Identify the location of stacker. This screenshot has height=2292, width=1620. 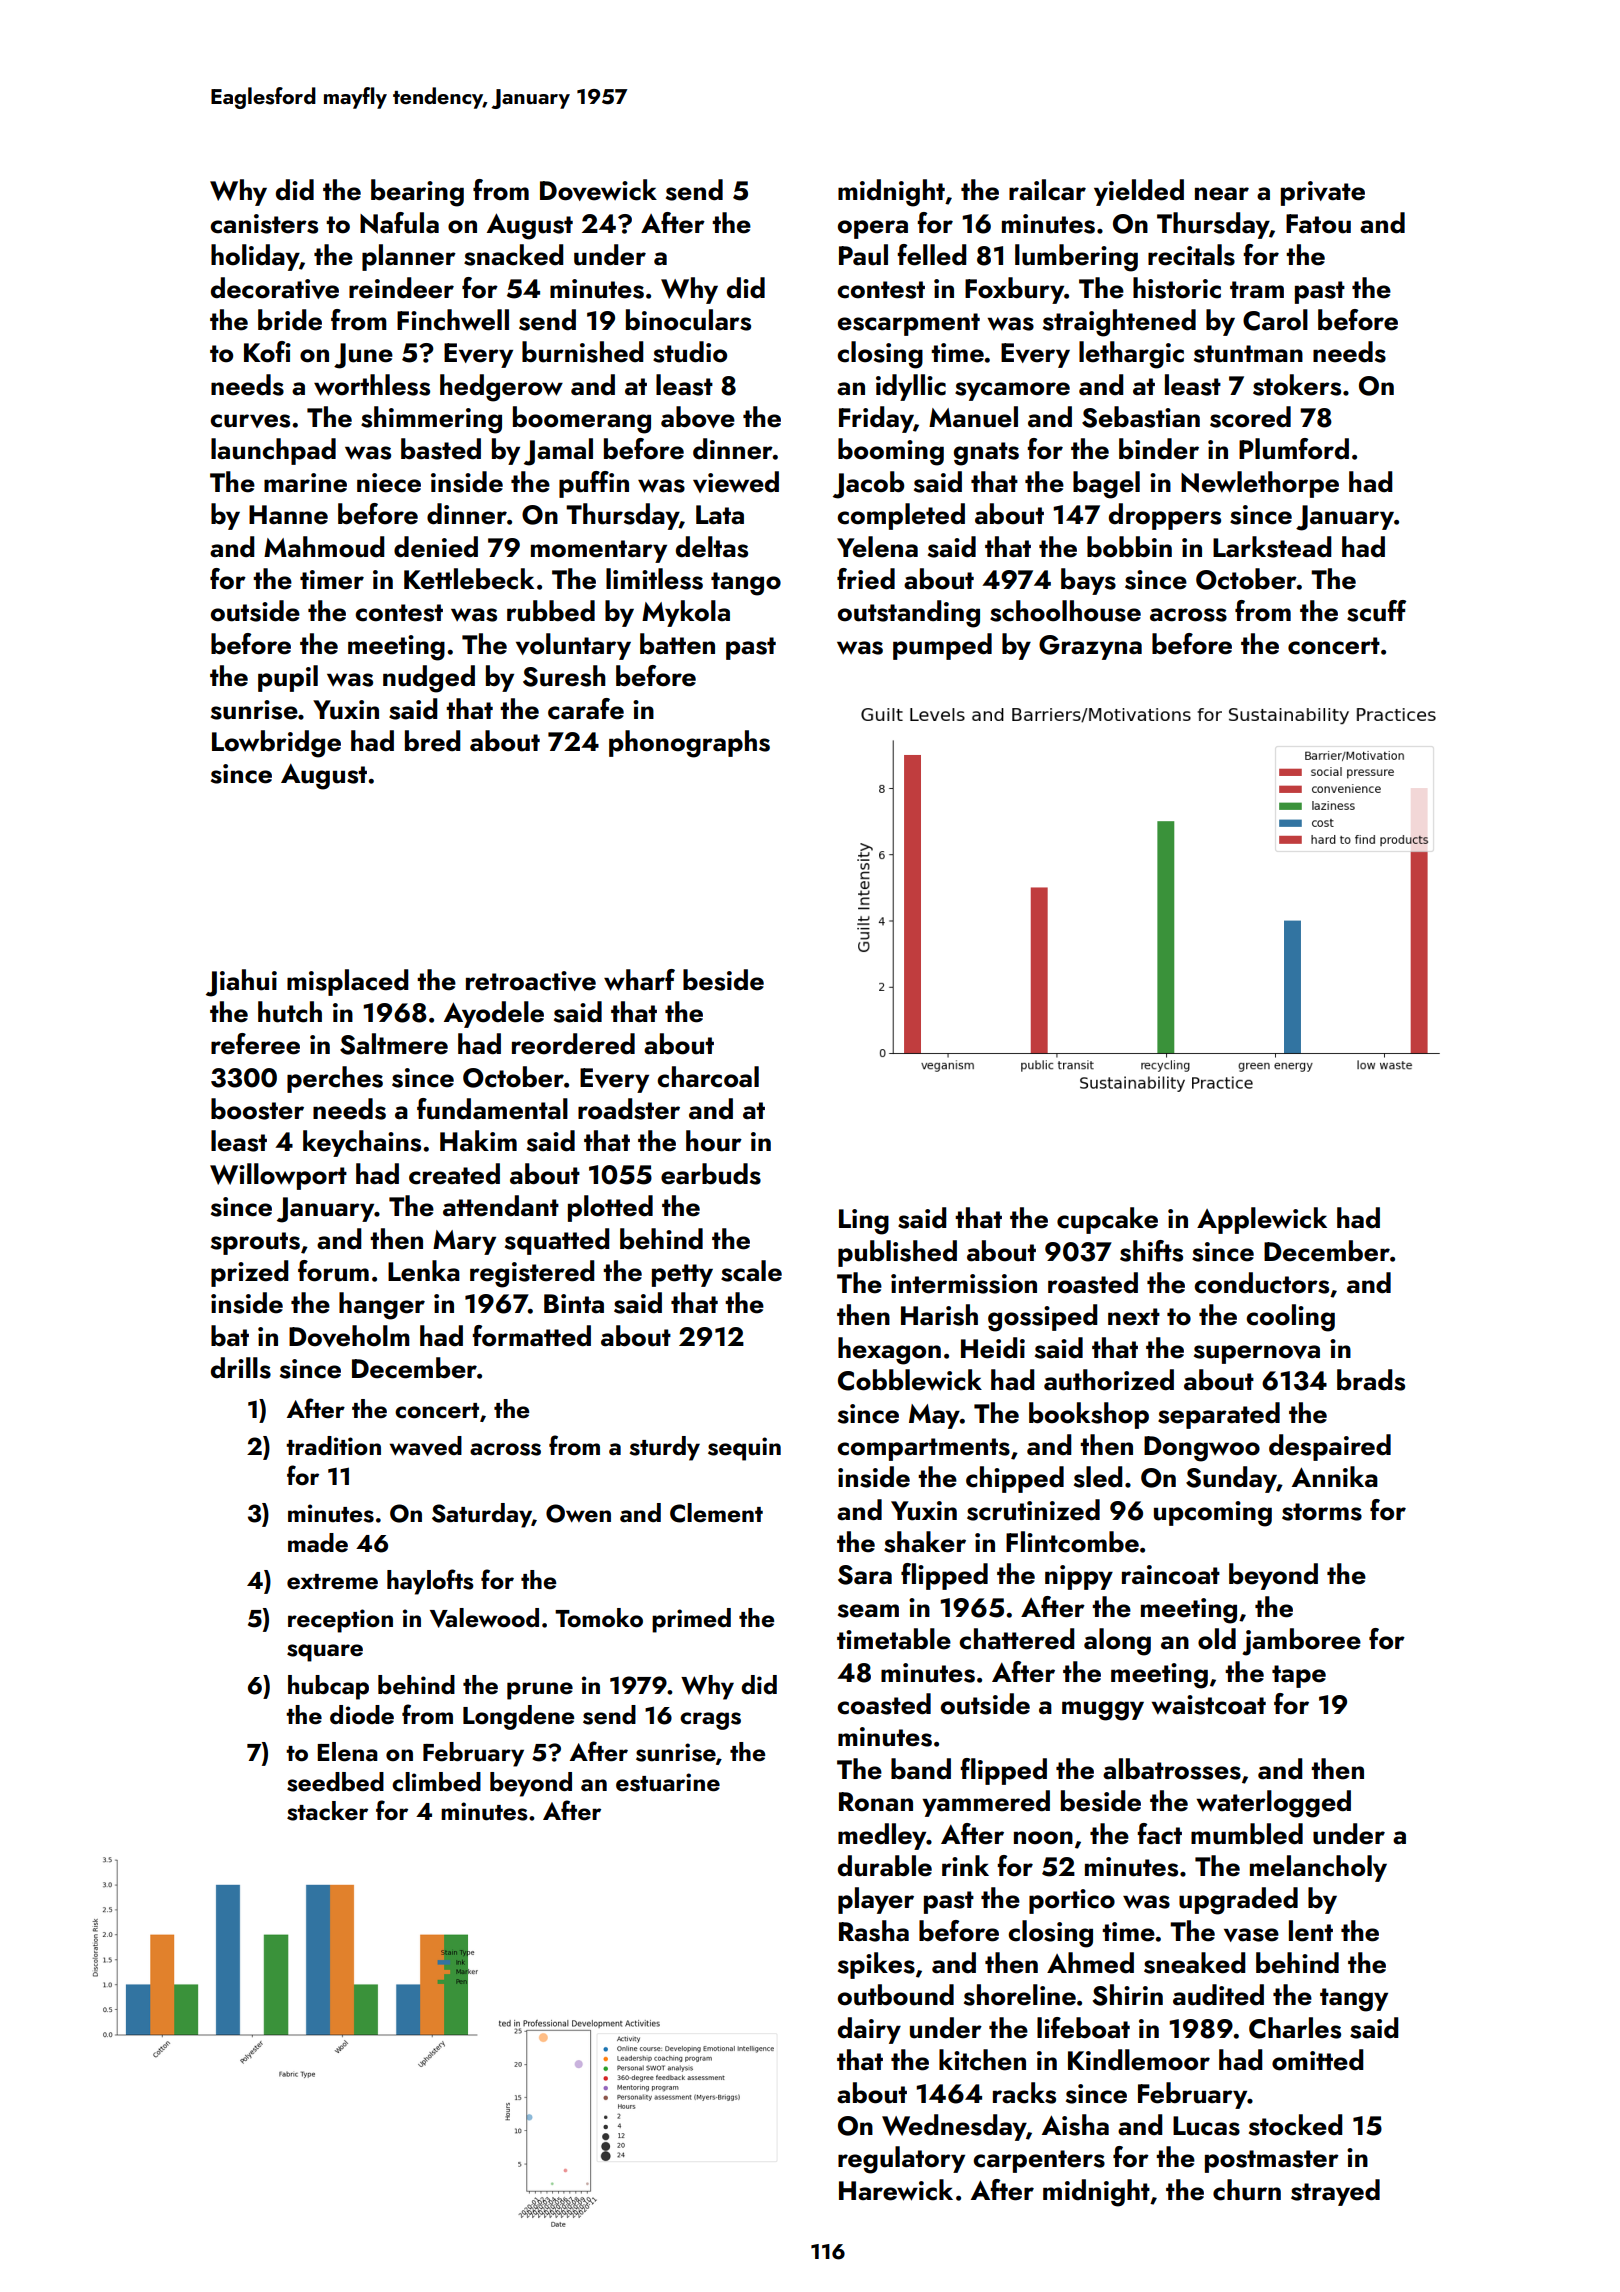
(327, 1811).
